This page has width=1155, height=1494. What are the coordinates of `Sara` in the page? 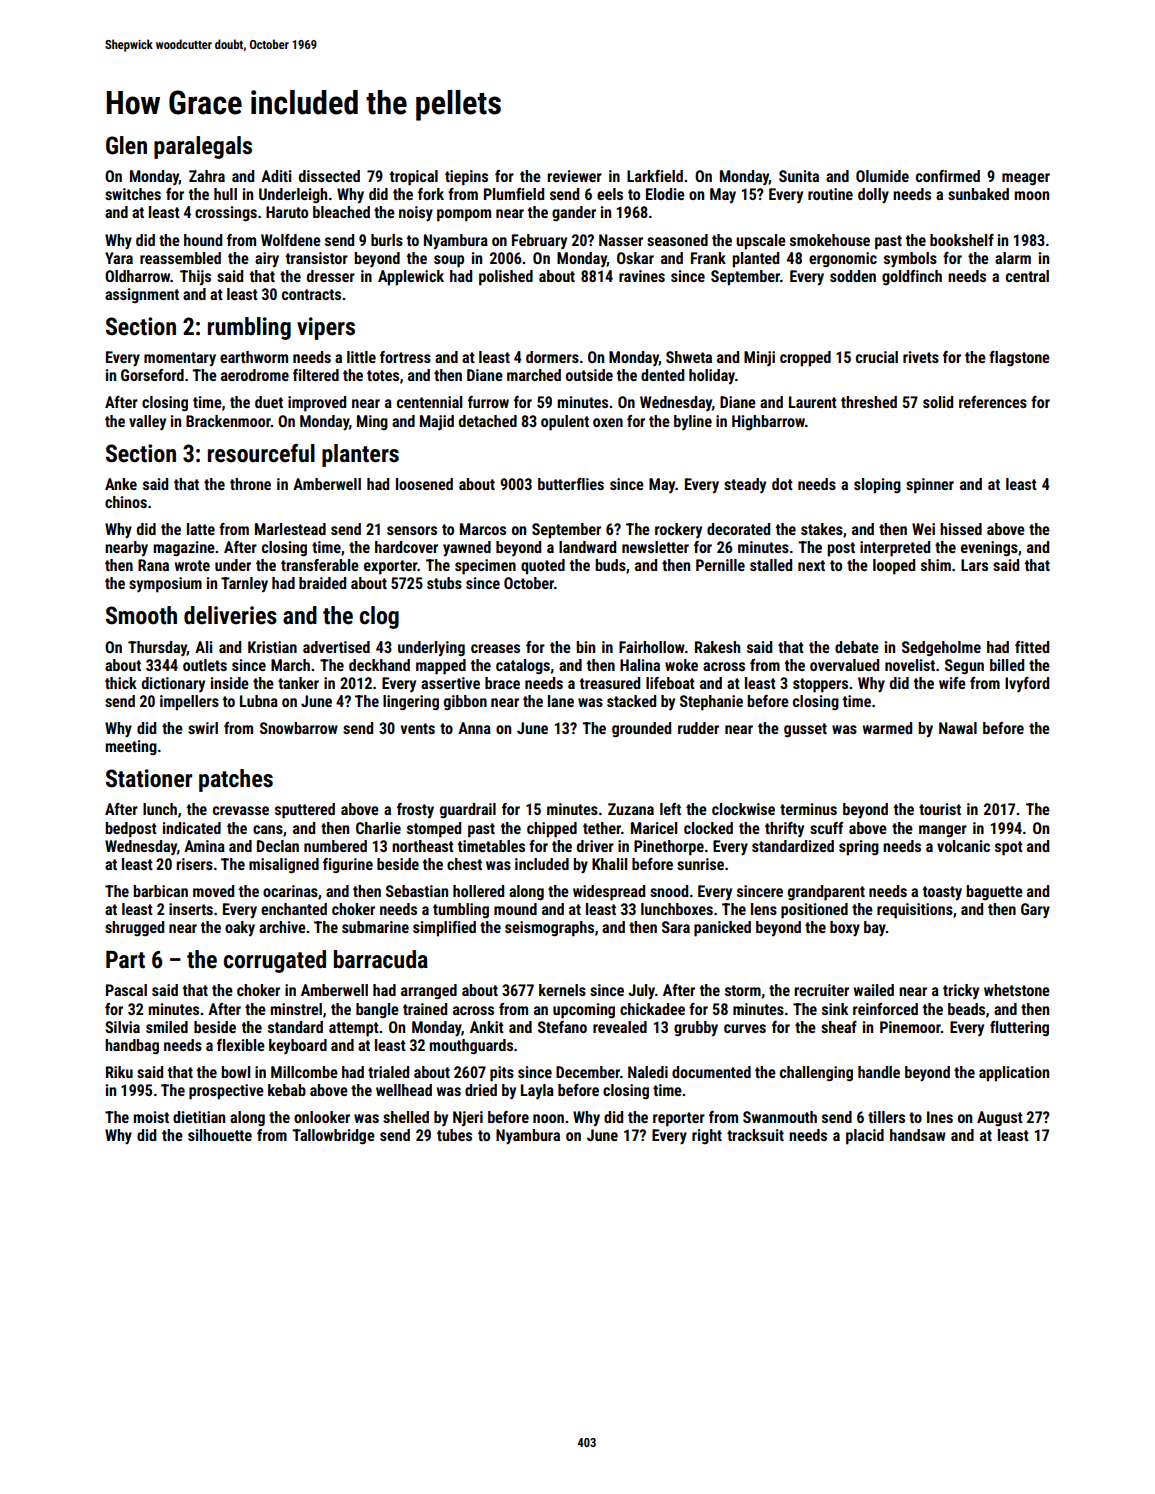 It's located at (676, 927).
